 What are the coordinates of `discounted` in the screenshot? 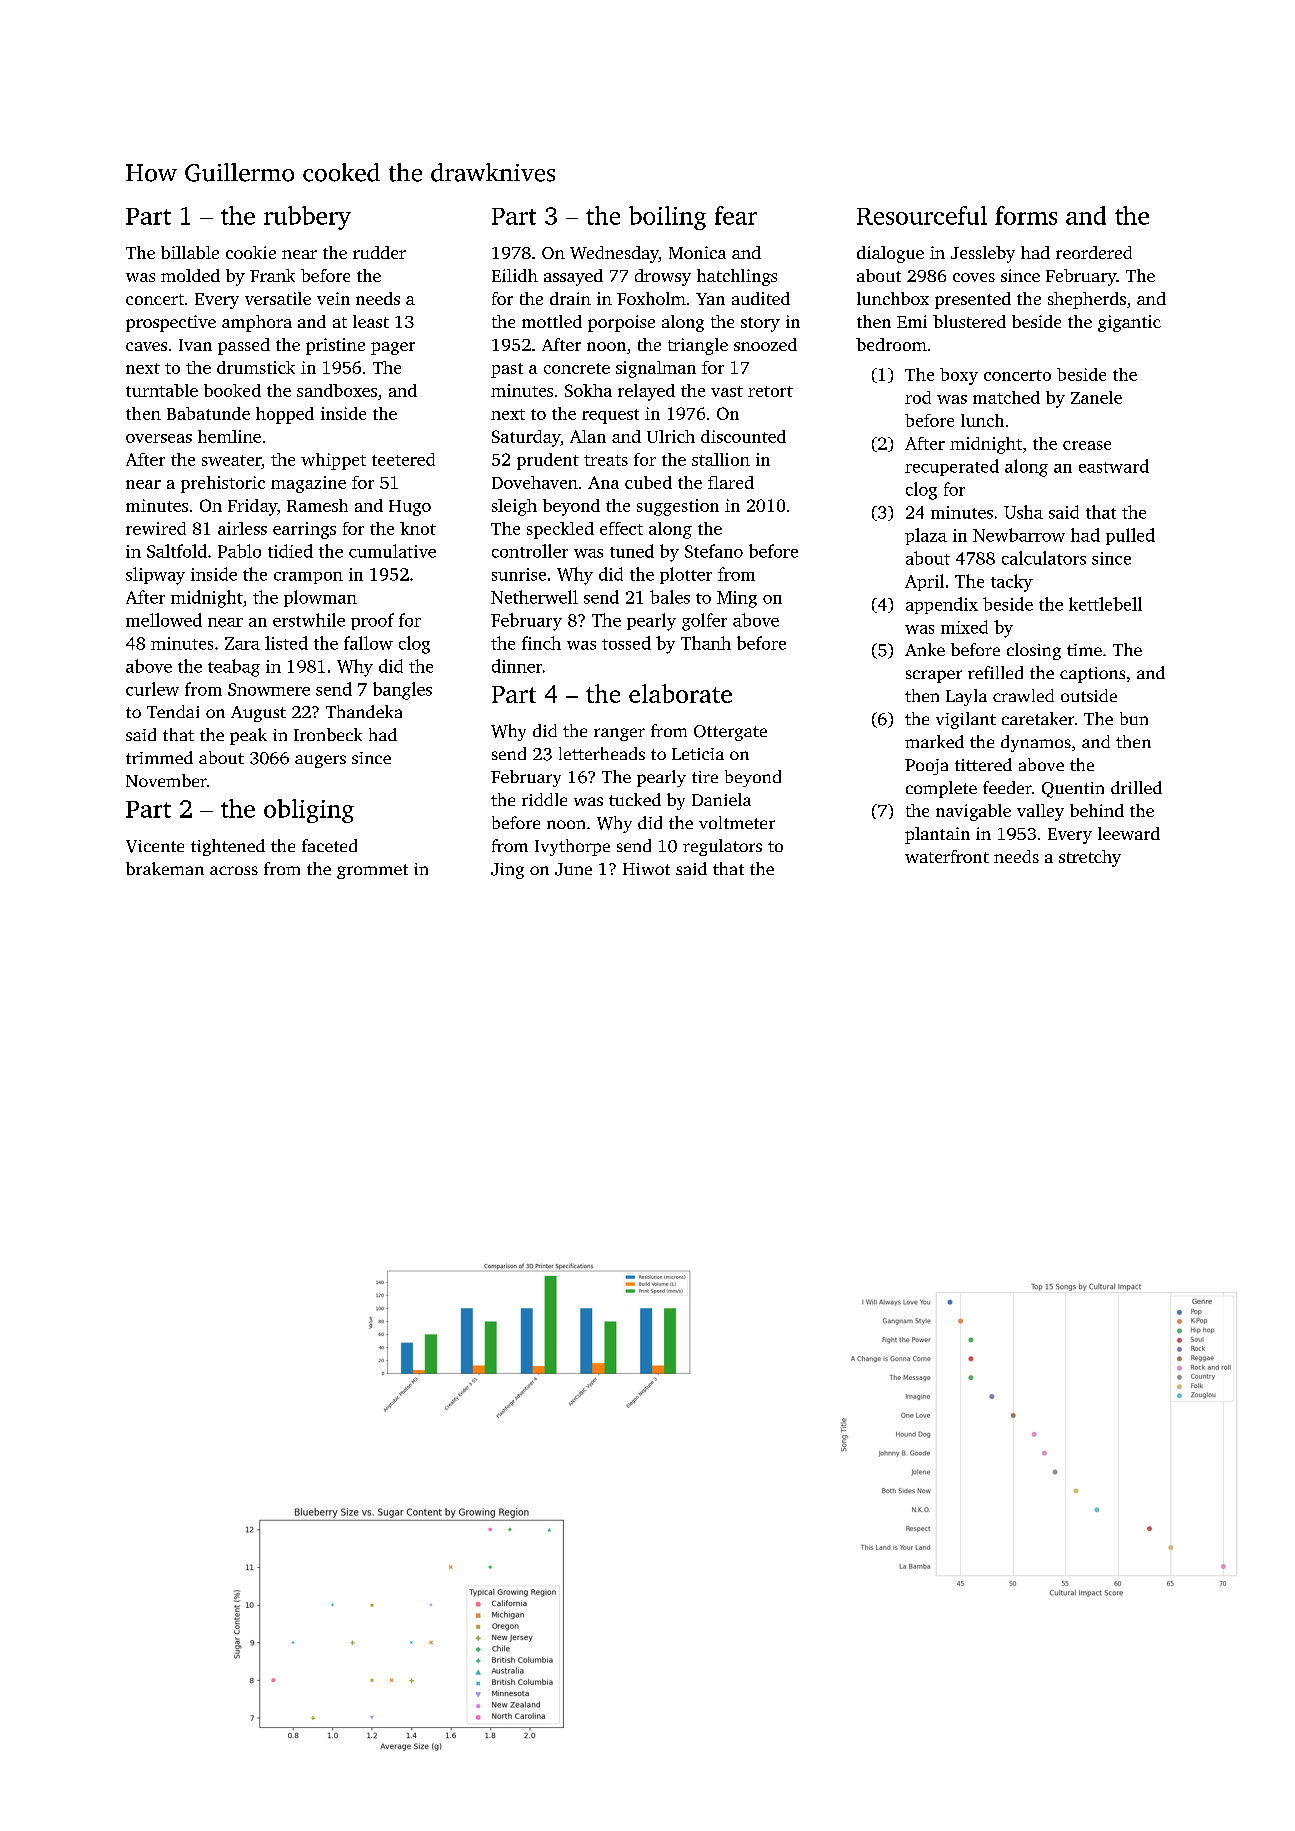 It's located at (743, 436).
